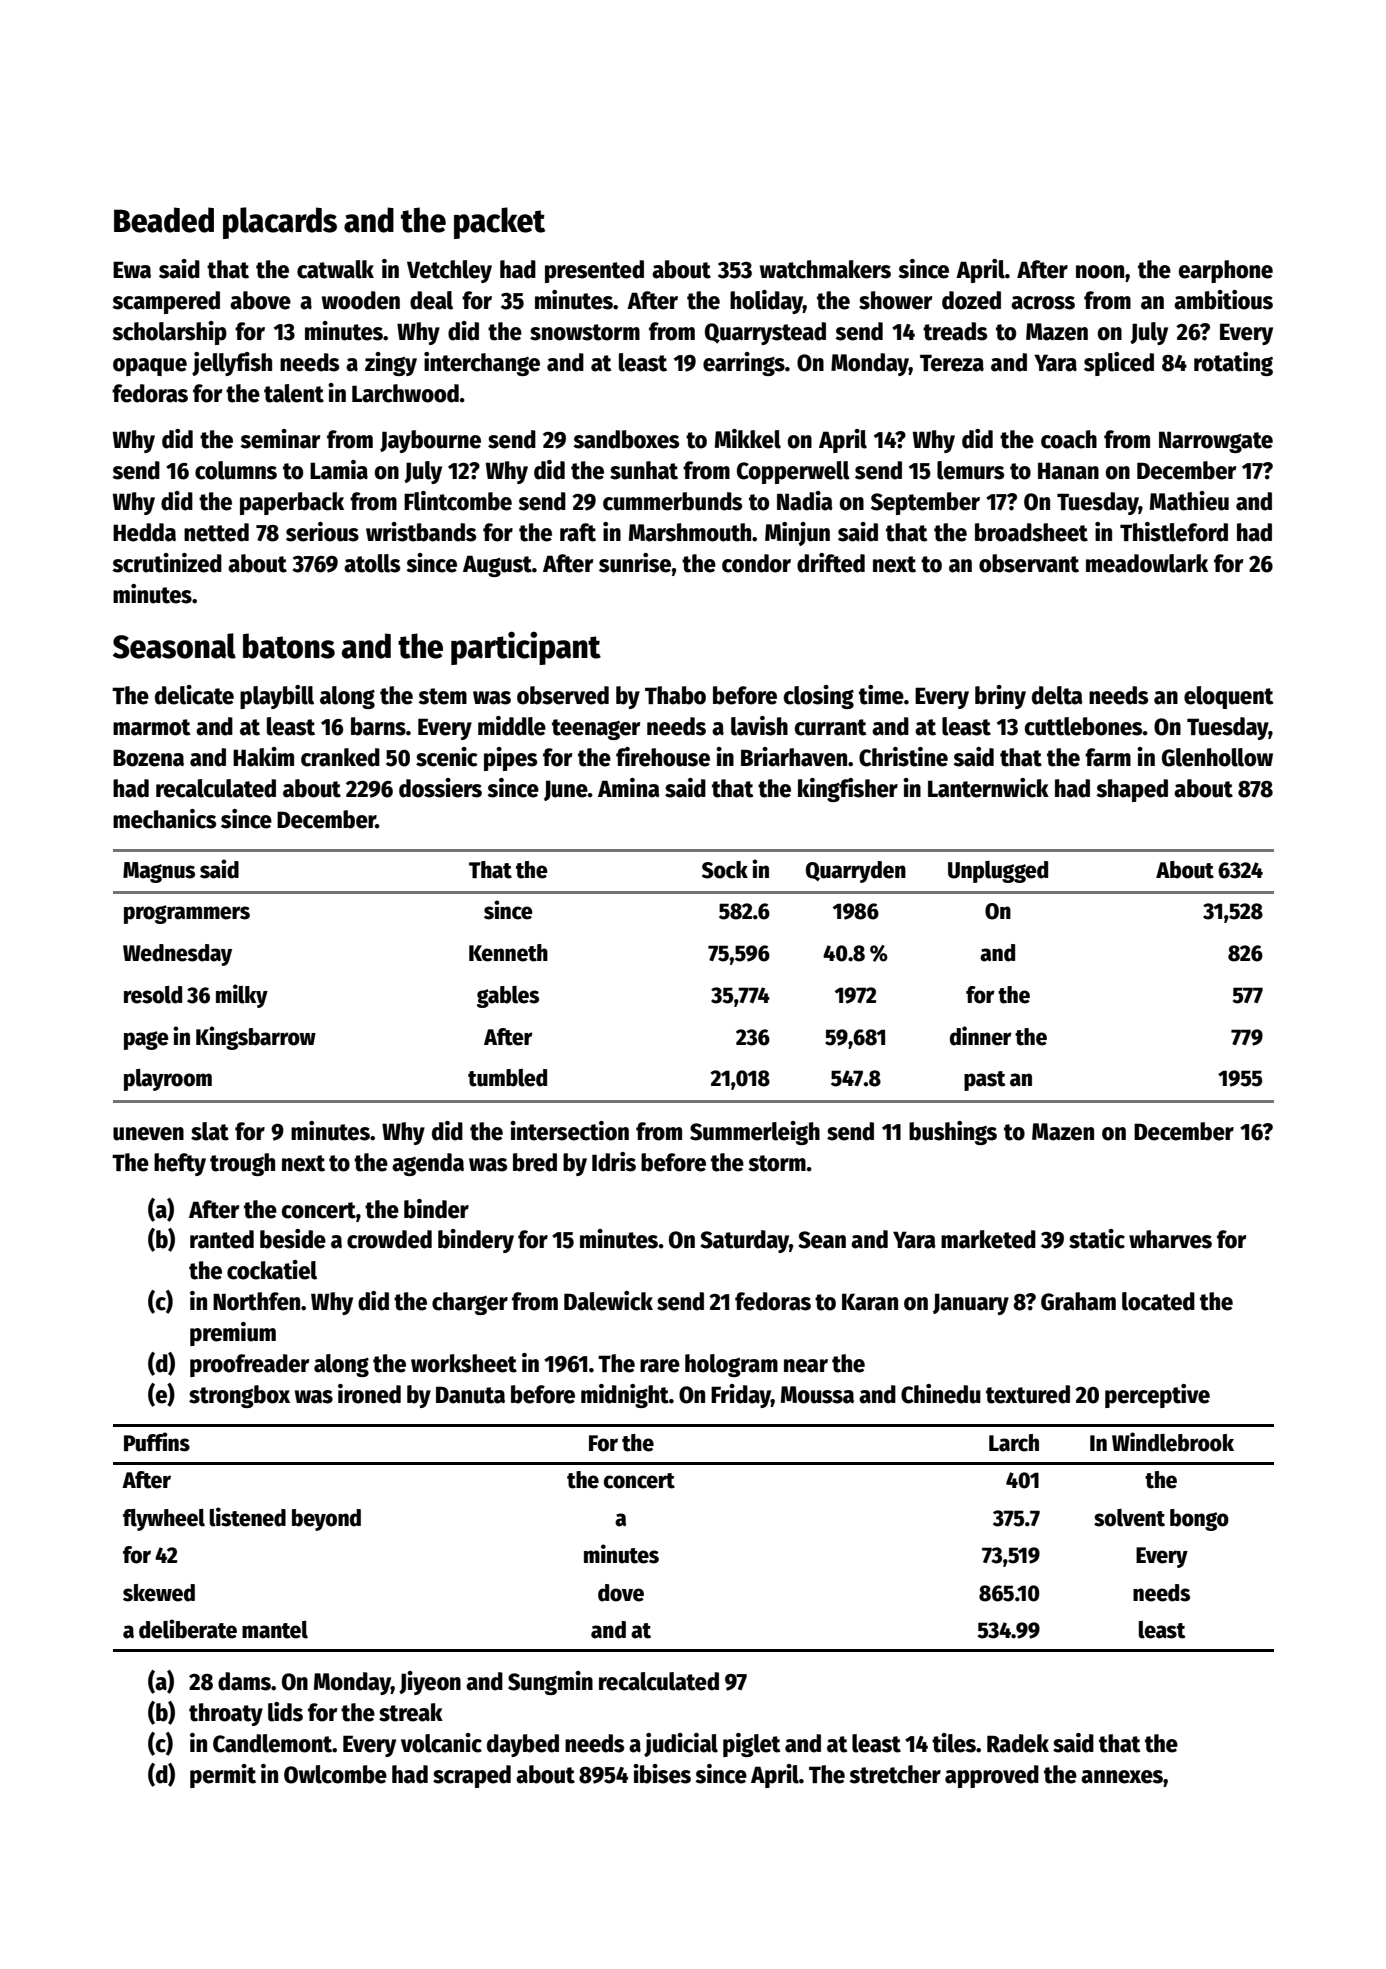 The width and height of the screenshot is (1386, 1969). I want to click on above, so click(260, 300).
